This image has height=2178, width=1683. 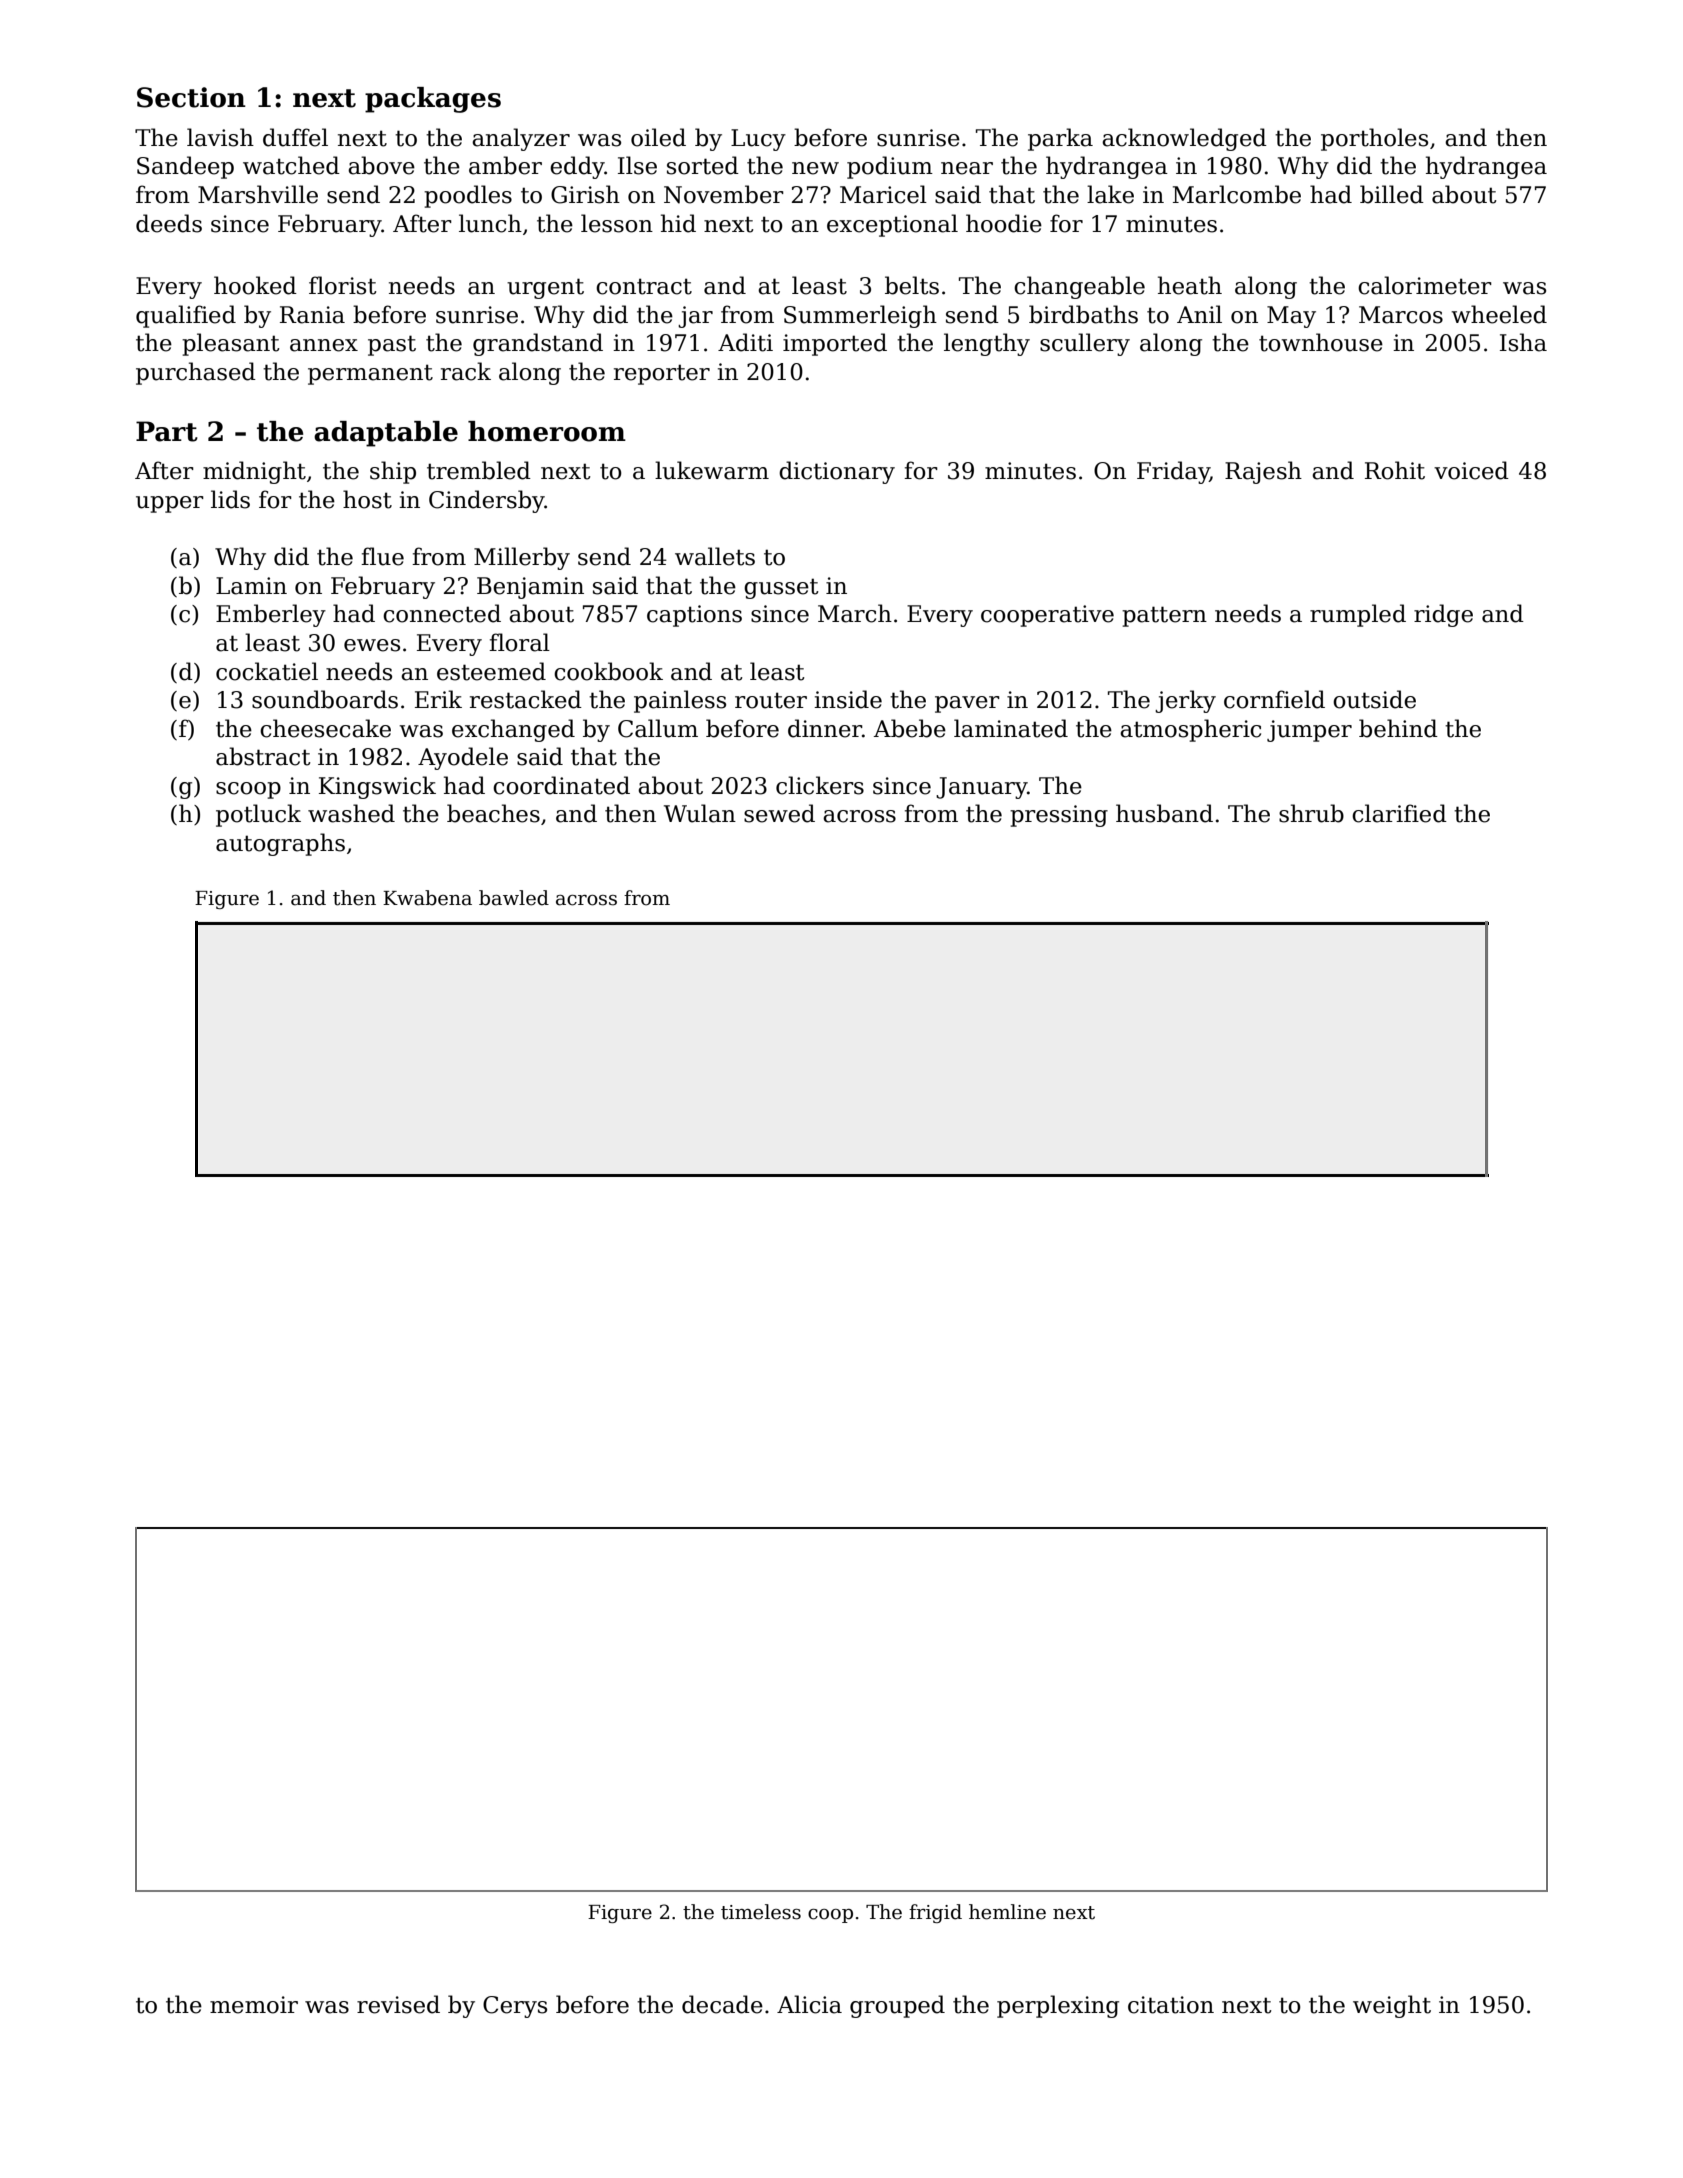 What do you see at coordinates (897, 2006) in the image?
I see `grouped` at bounding box center [897, 2006].
